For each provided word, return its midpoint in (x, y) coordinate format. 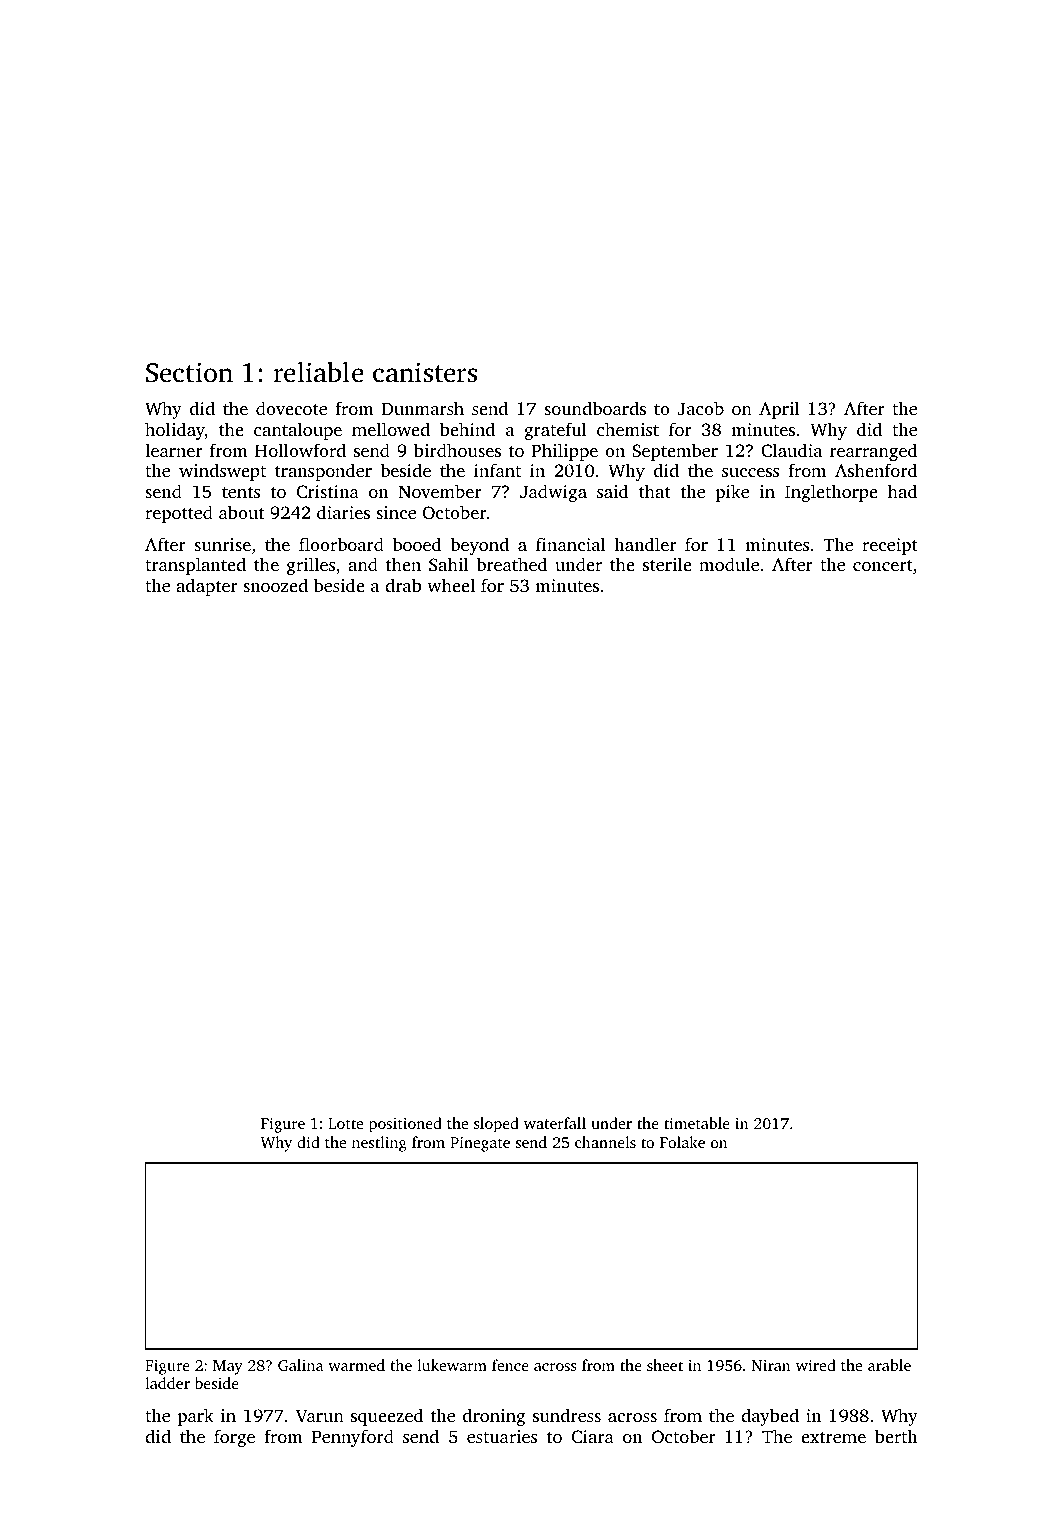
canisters (425, 372)
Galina (300, 1365)
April (779, 410)
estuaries (502, 1436)
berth (896, 1436)
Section (189, 372)
